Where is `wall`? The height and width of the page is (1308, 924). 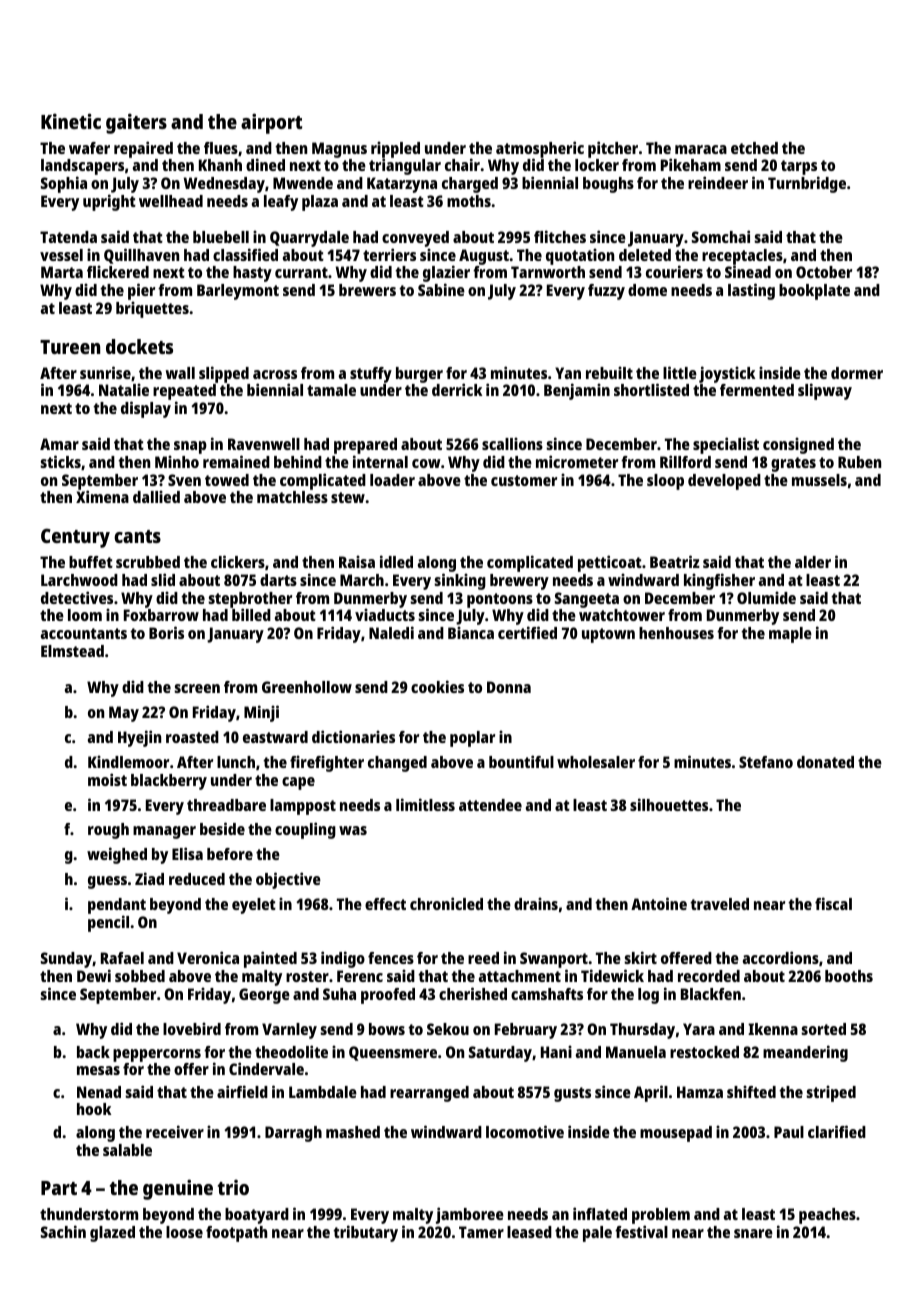
wall is located at coordinates (180, 373).
